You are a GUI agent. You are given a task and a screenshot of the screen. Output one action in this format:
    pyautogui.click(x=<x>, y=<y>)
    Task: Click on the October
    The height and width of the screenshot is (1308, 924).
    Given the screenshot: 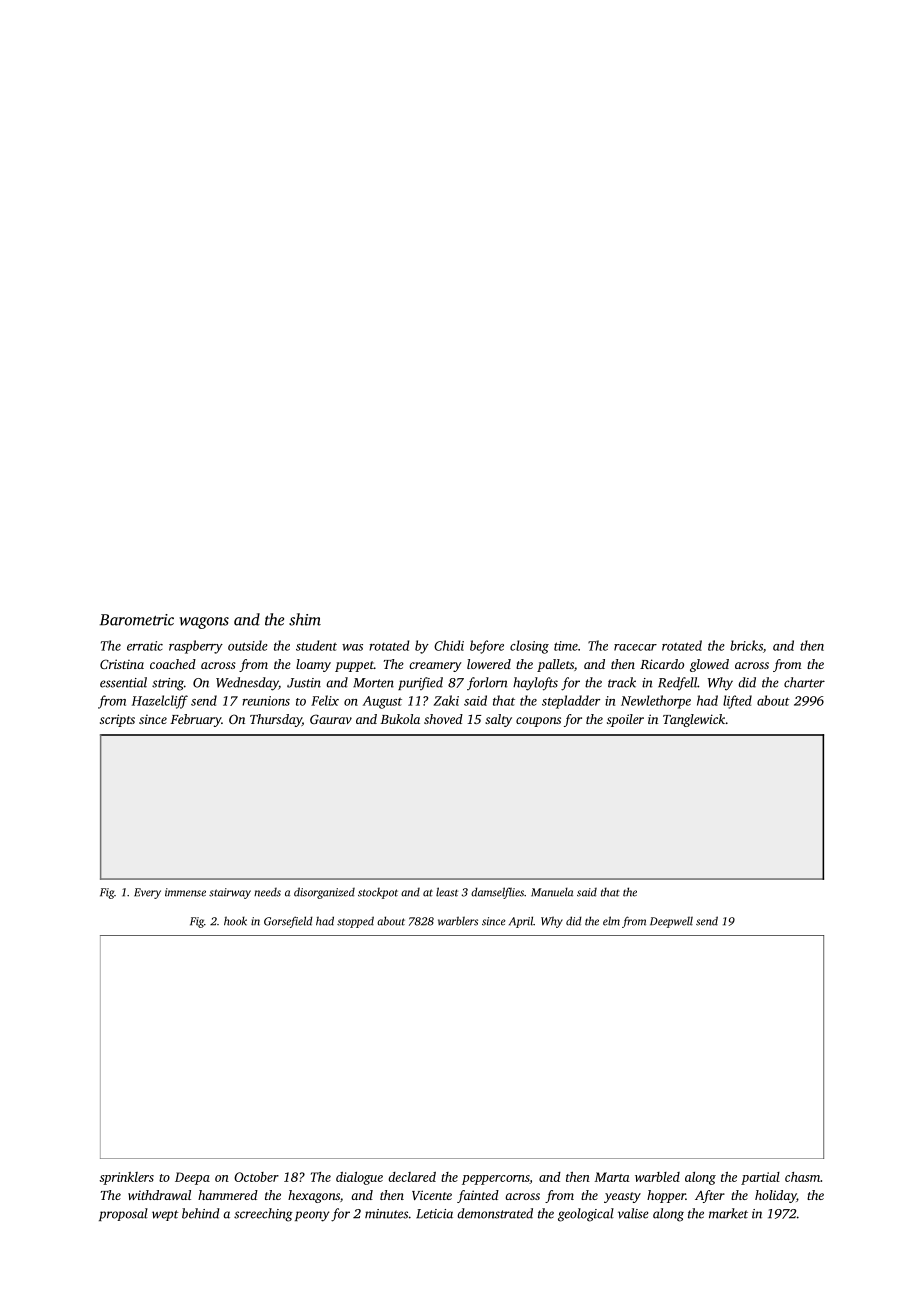 What is the action you would take?
    pyautogui.click(x=256, y=1177)
